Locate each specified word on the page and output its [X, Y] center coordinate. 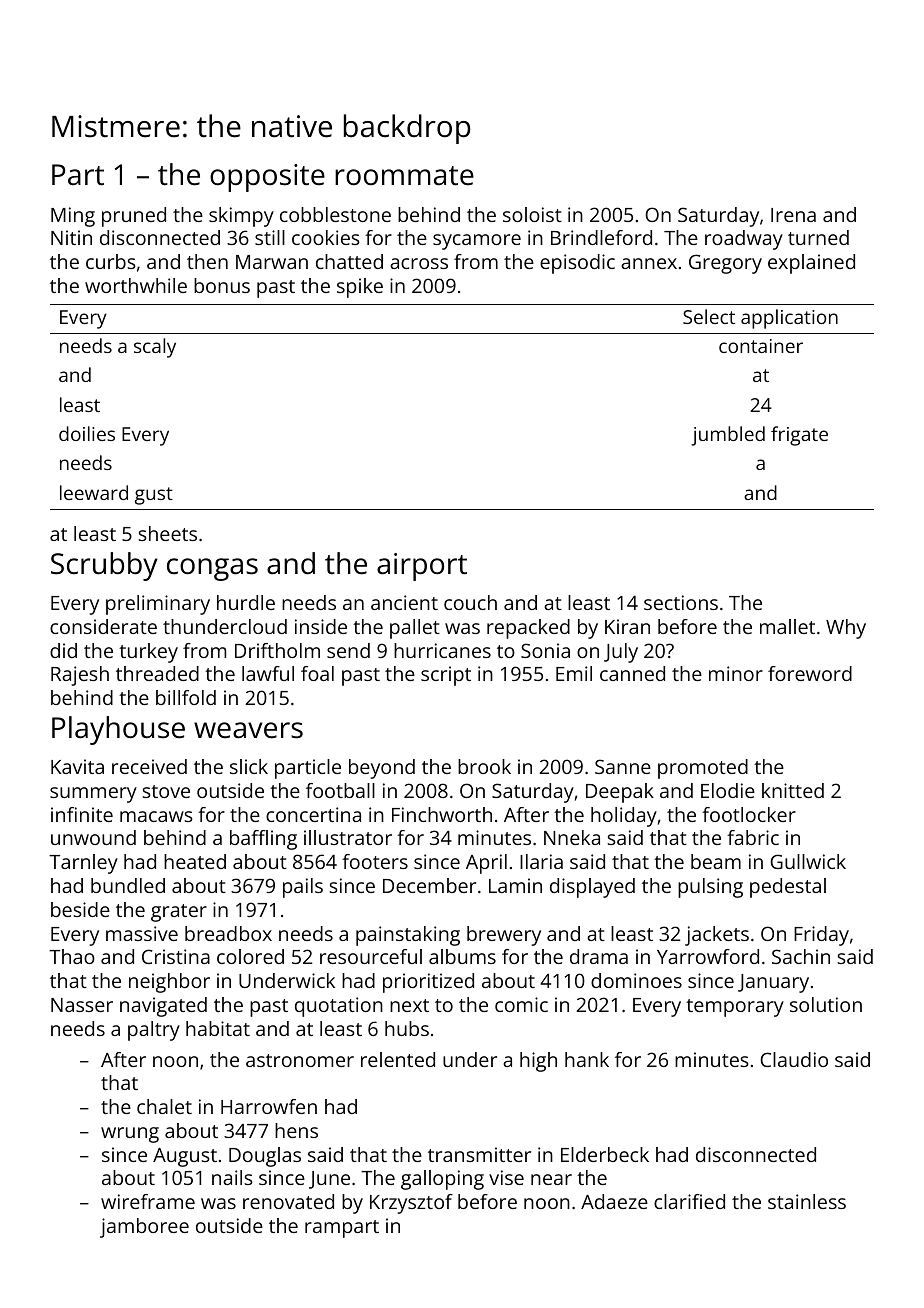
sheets [168, 533]
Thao [72, 956]
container [761, 346]
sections [681, 602]
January [773, 983]
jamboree [144, 1228]
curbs [111, 261]
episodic [577, 264]
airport [422, 567]
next [409, 1005]
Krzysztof [411, 1204]
